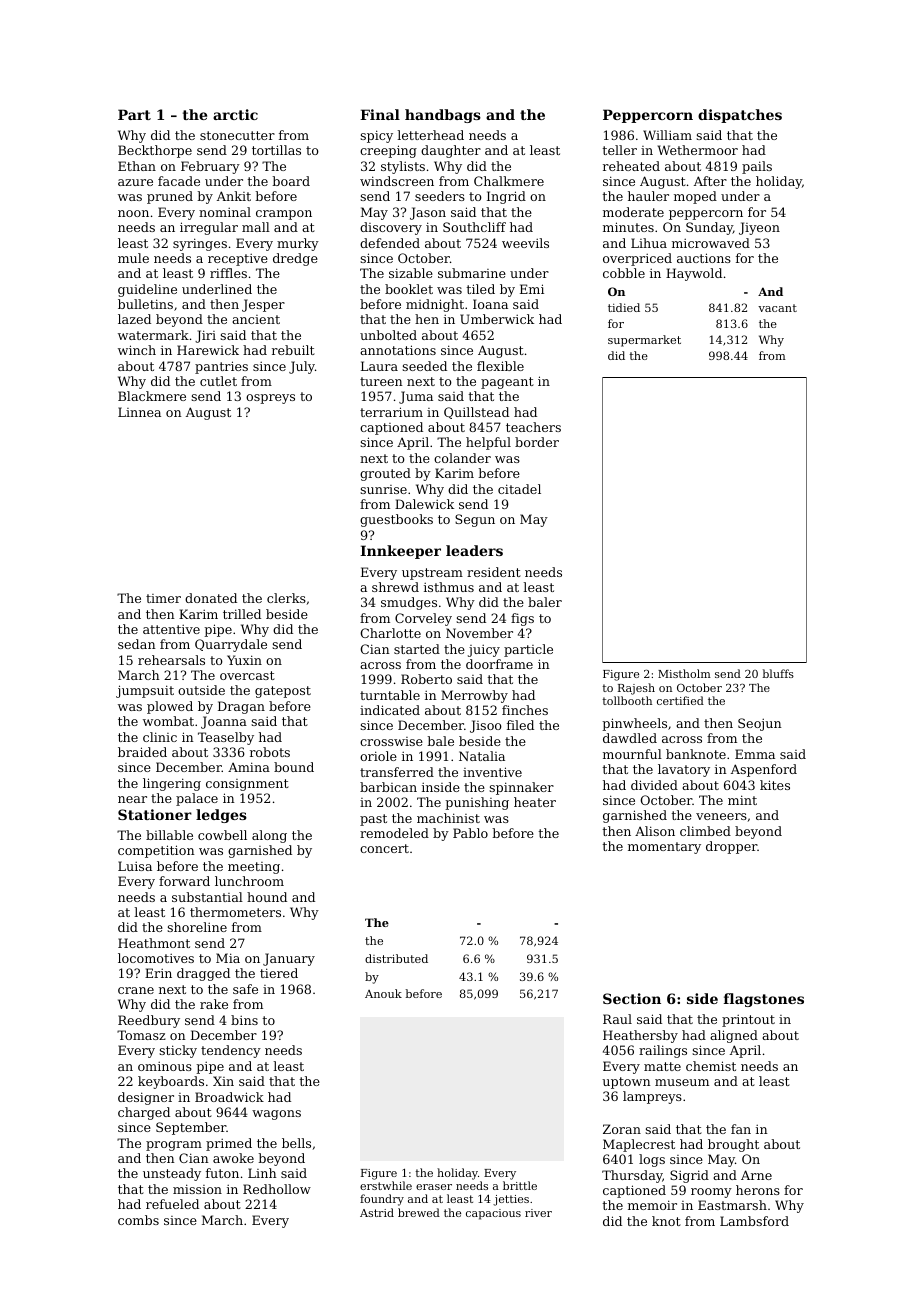  Describe the element at coordinates (777, 308) in the document. I see `vacant` at that location.
